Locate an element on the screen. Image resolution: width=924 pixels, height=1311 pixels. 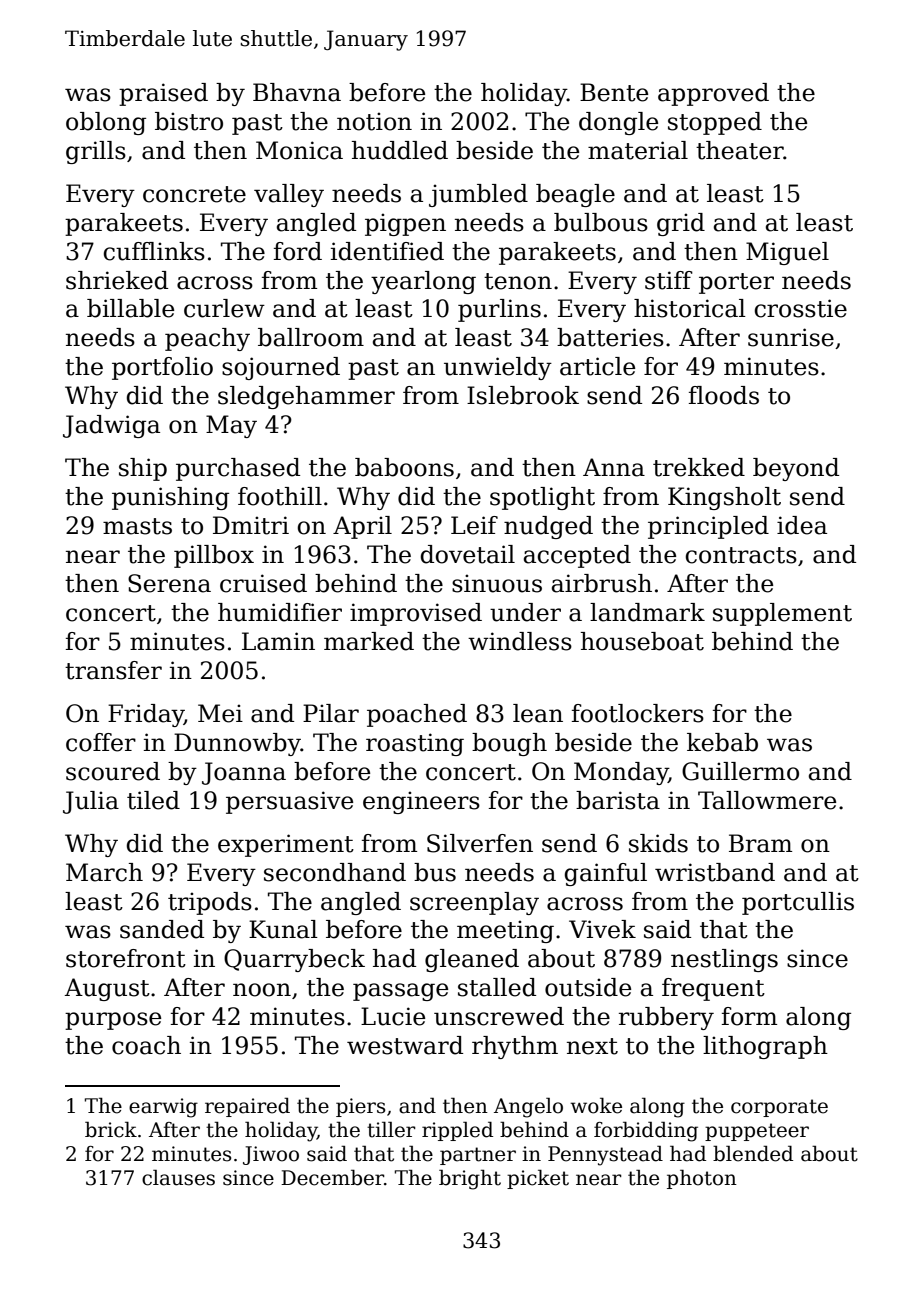
nestlings is located at coordinates (724, 960).
